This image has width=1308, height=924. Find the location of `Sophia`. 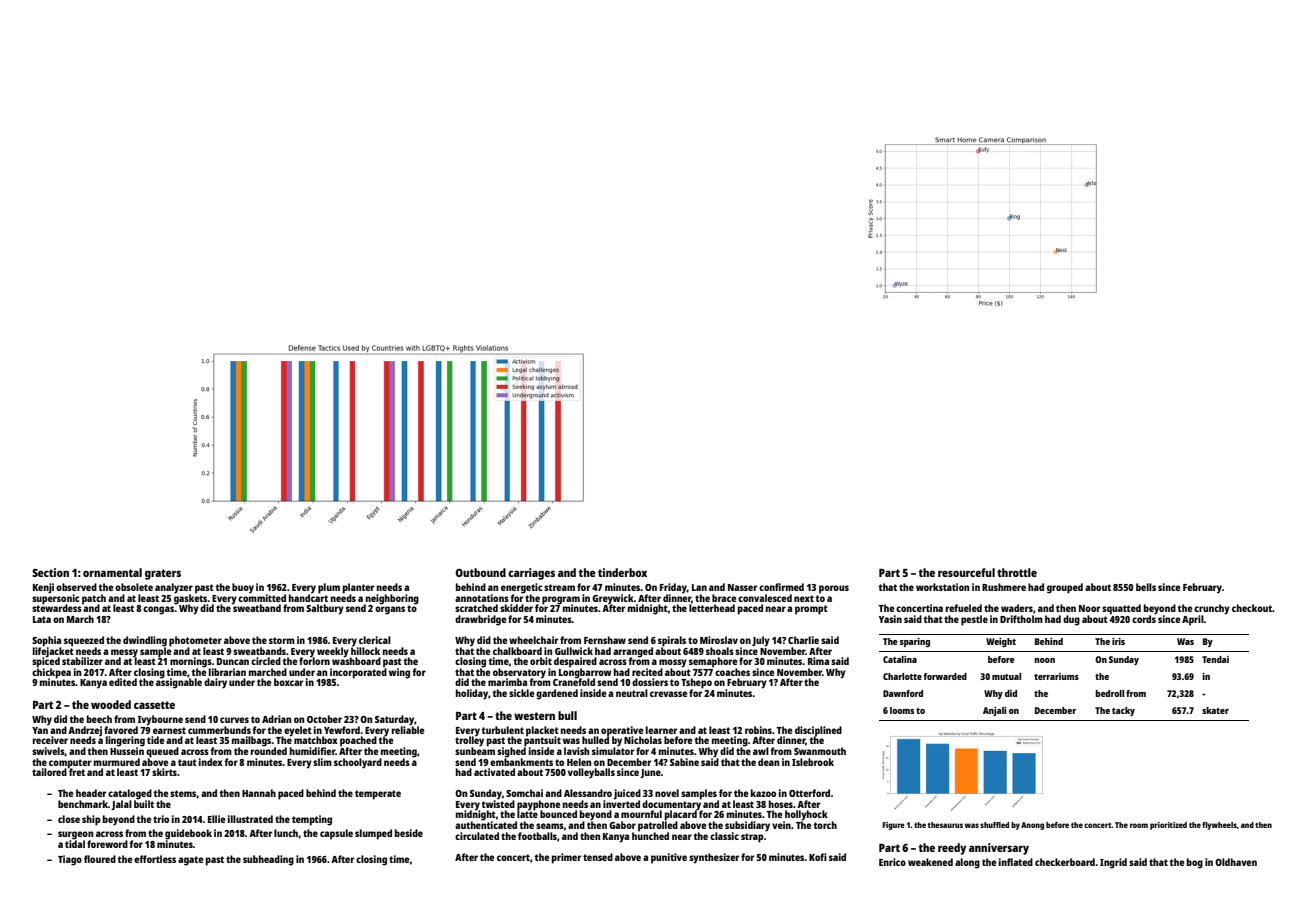

Sophia is located at coordinates (46, 641).
